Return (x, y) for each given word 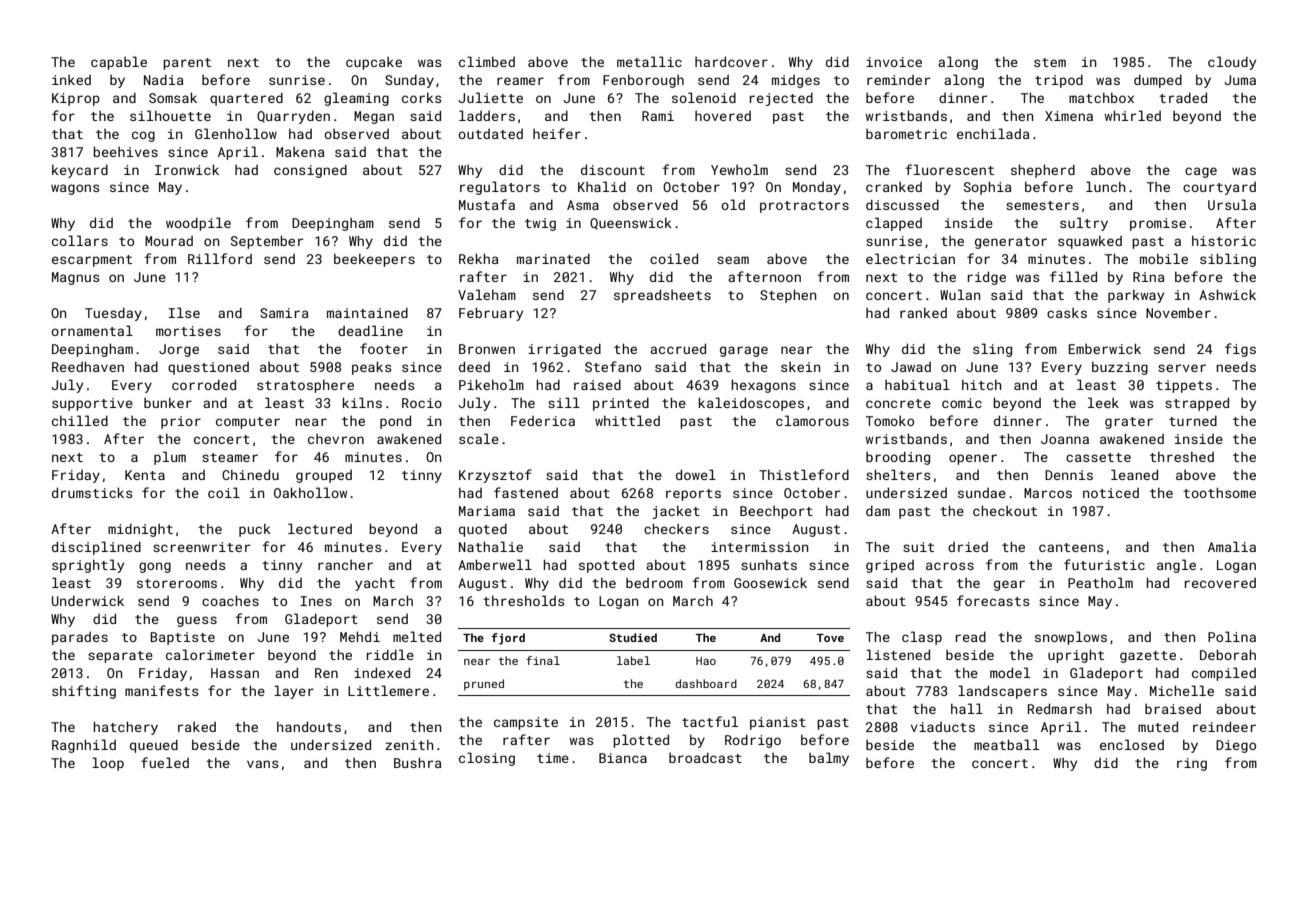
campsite (526, 723)
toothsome (1219, 492)
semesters (1042, 205)
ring (1192, 764)
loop (108, 764)
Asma (583, 205)
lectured (320, 528)
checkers (676, 528)
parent (187, 64)
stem (1050, 62)
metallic (649, 61)
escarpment (92, 261)
